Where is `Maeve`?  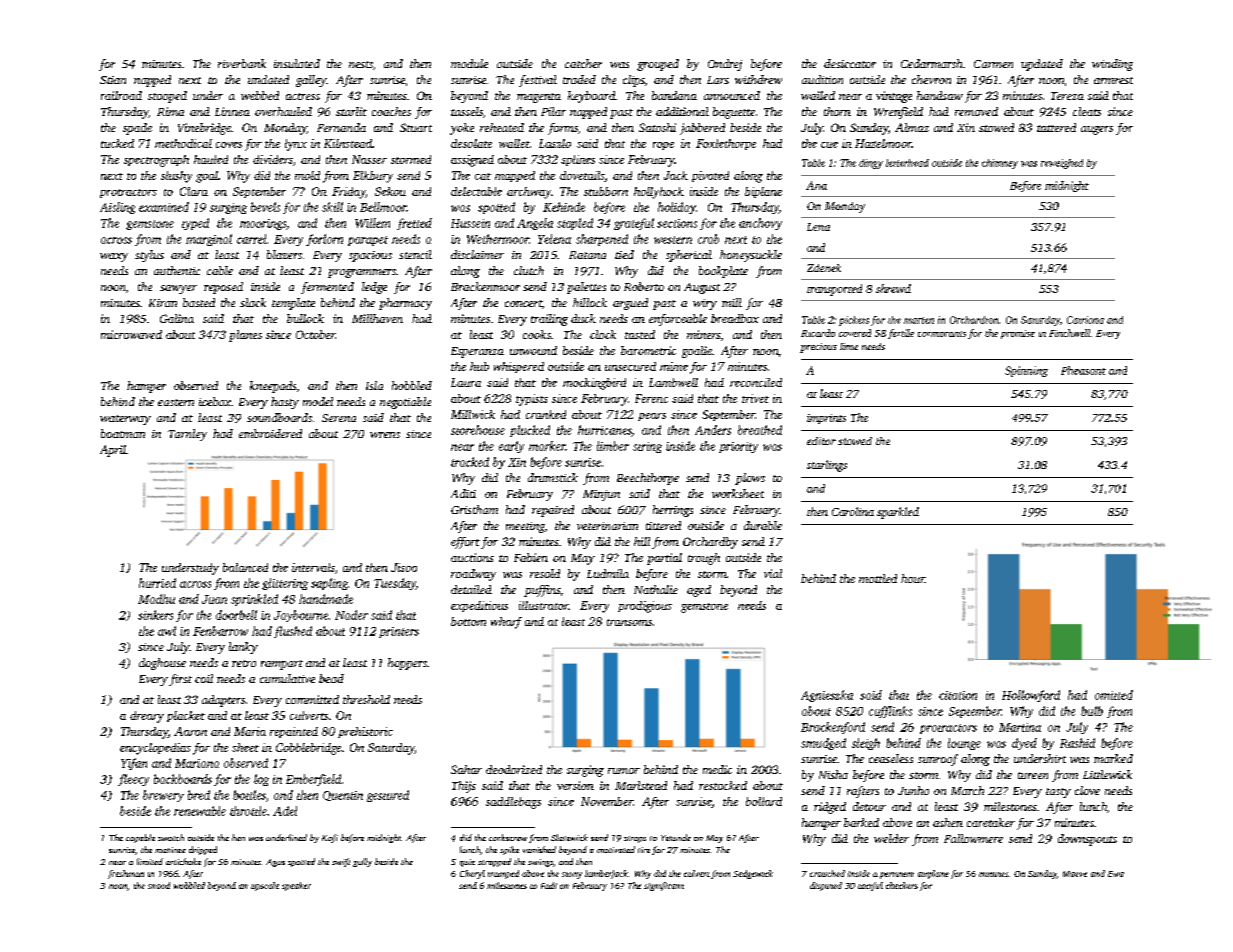 Maeve is located at coordinates (1075, 874).
